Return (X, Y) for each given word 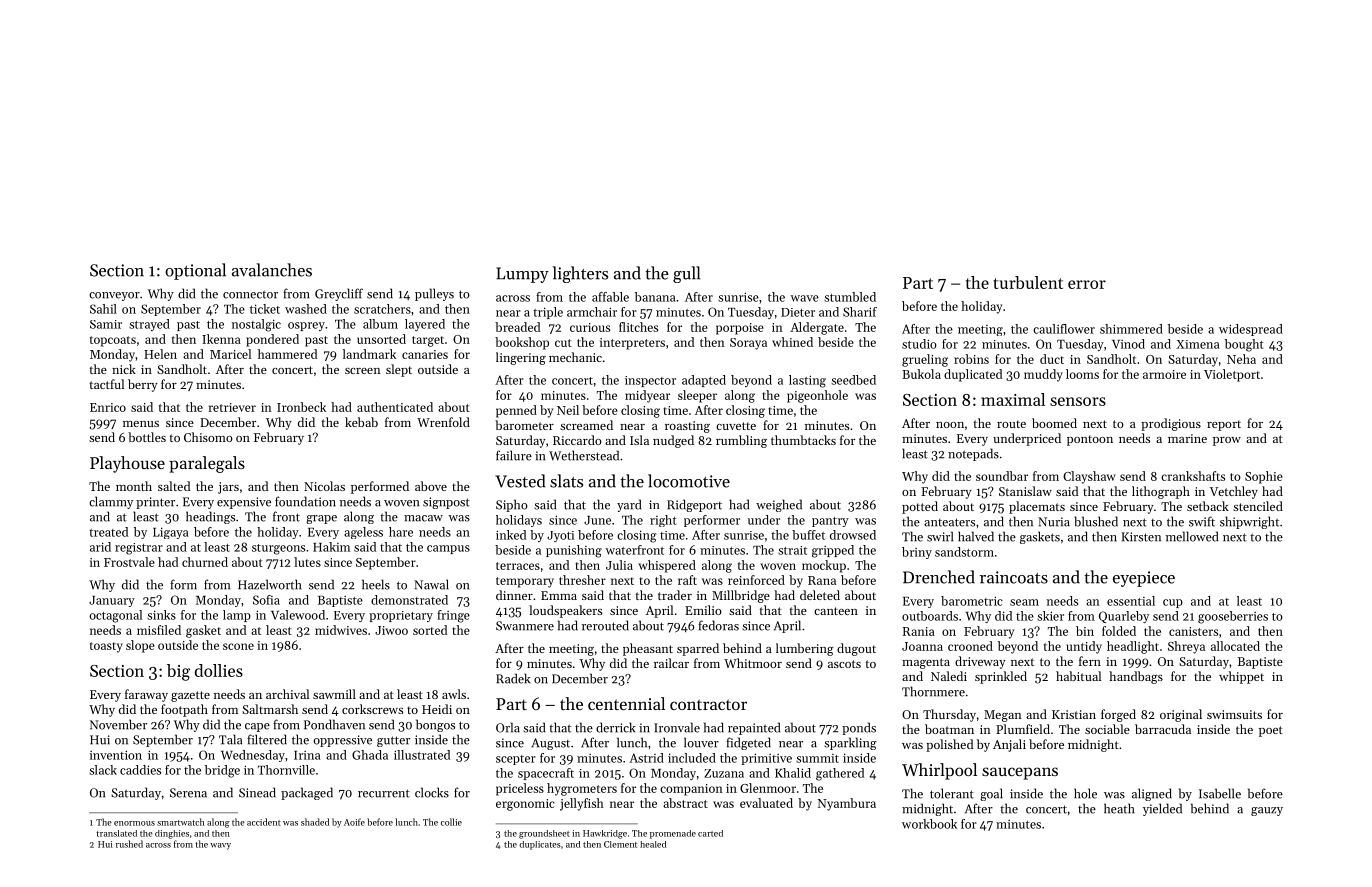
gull (686, 274)
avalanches (272, 270)
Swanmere (525, 626)
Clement (620, 844)
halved (976, 536)
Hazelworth (269, 584)
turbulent (1028, 282)
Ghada (370, 755)
